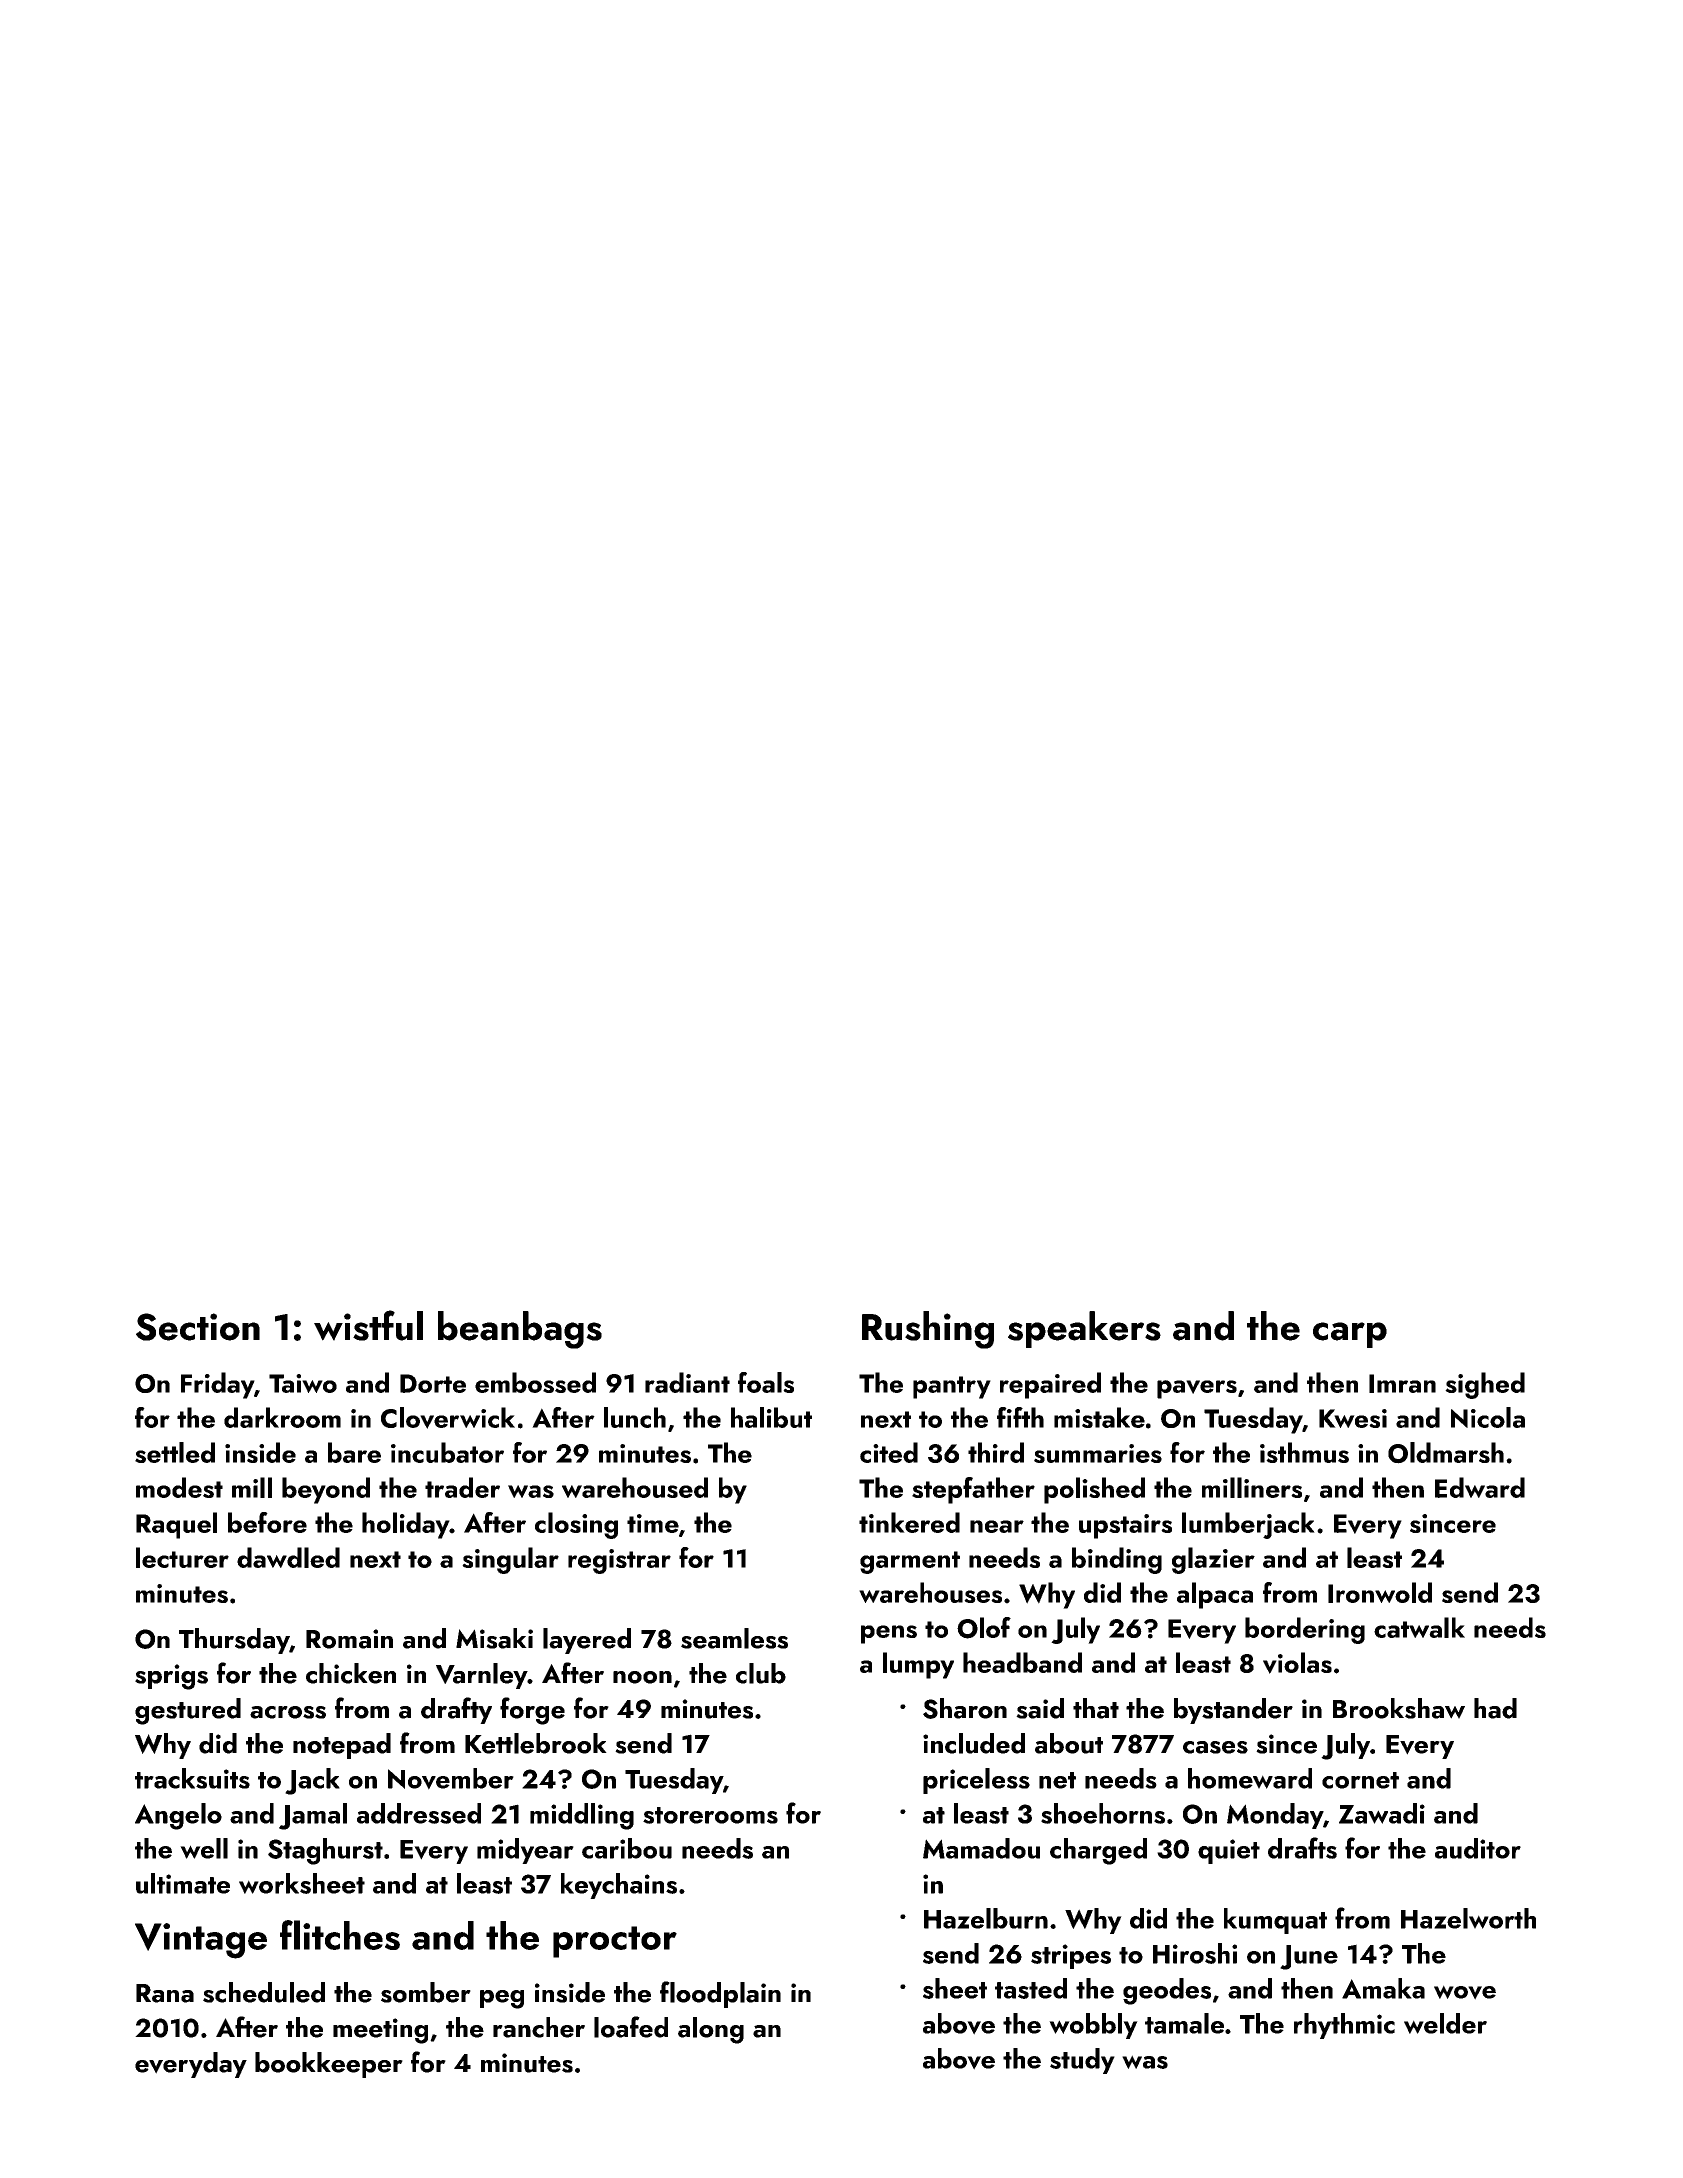 The height and width of the page is (2178, 1683). Describe the element at coordinates (282, 1417) in the page. I see `darkroom` at that location.
